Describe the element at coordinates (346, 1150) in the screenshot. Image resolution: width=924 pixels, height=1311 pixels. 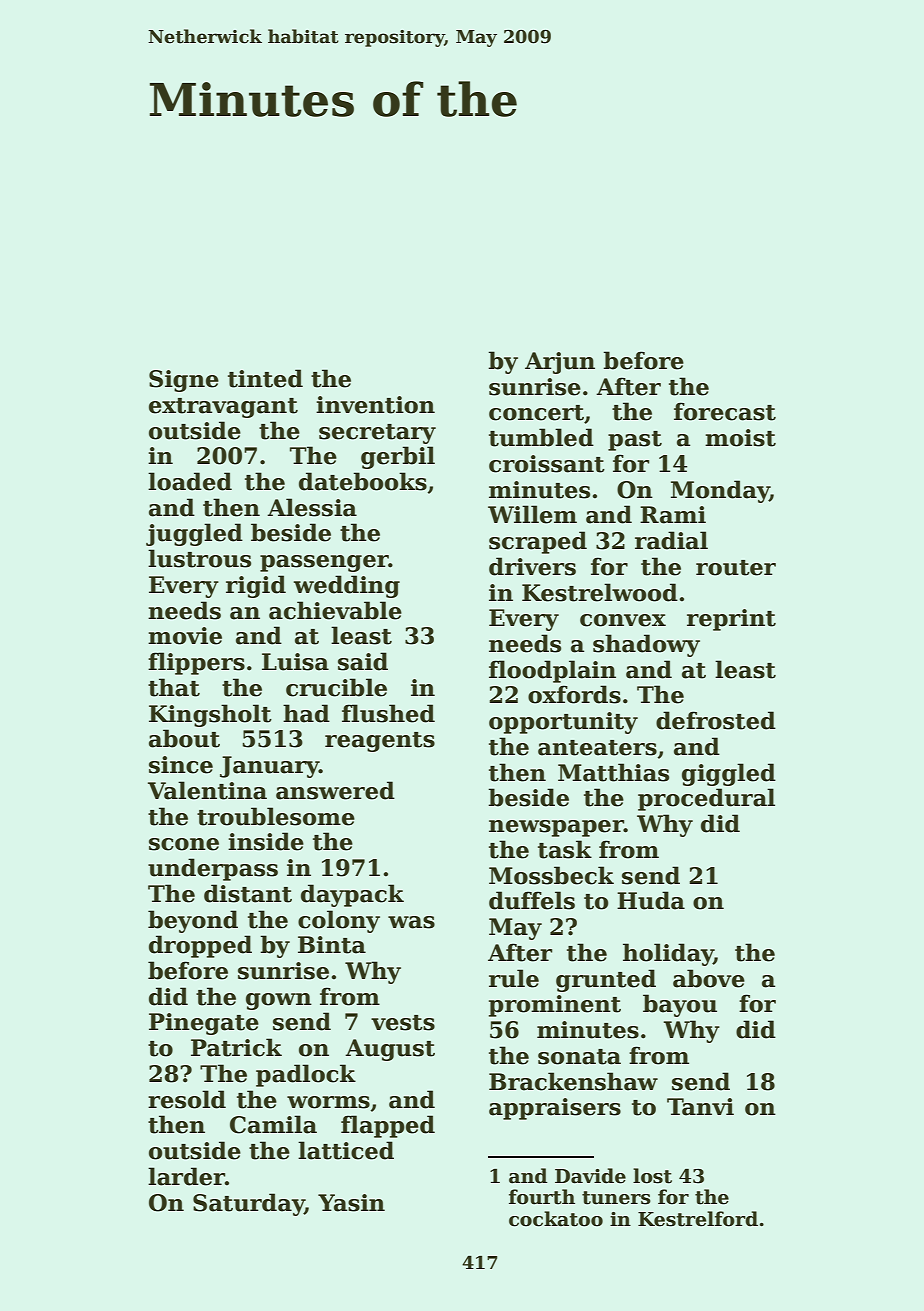
I see `latticed` at that location.
